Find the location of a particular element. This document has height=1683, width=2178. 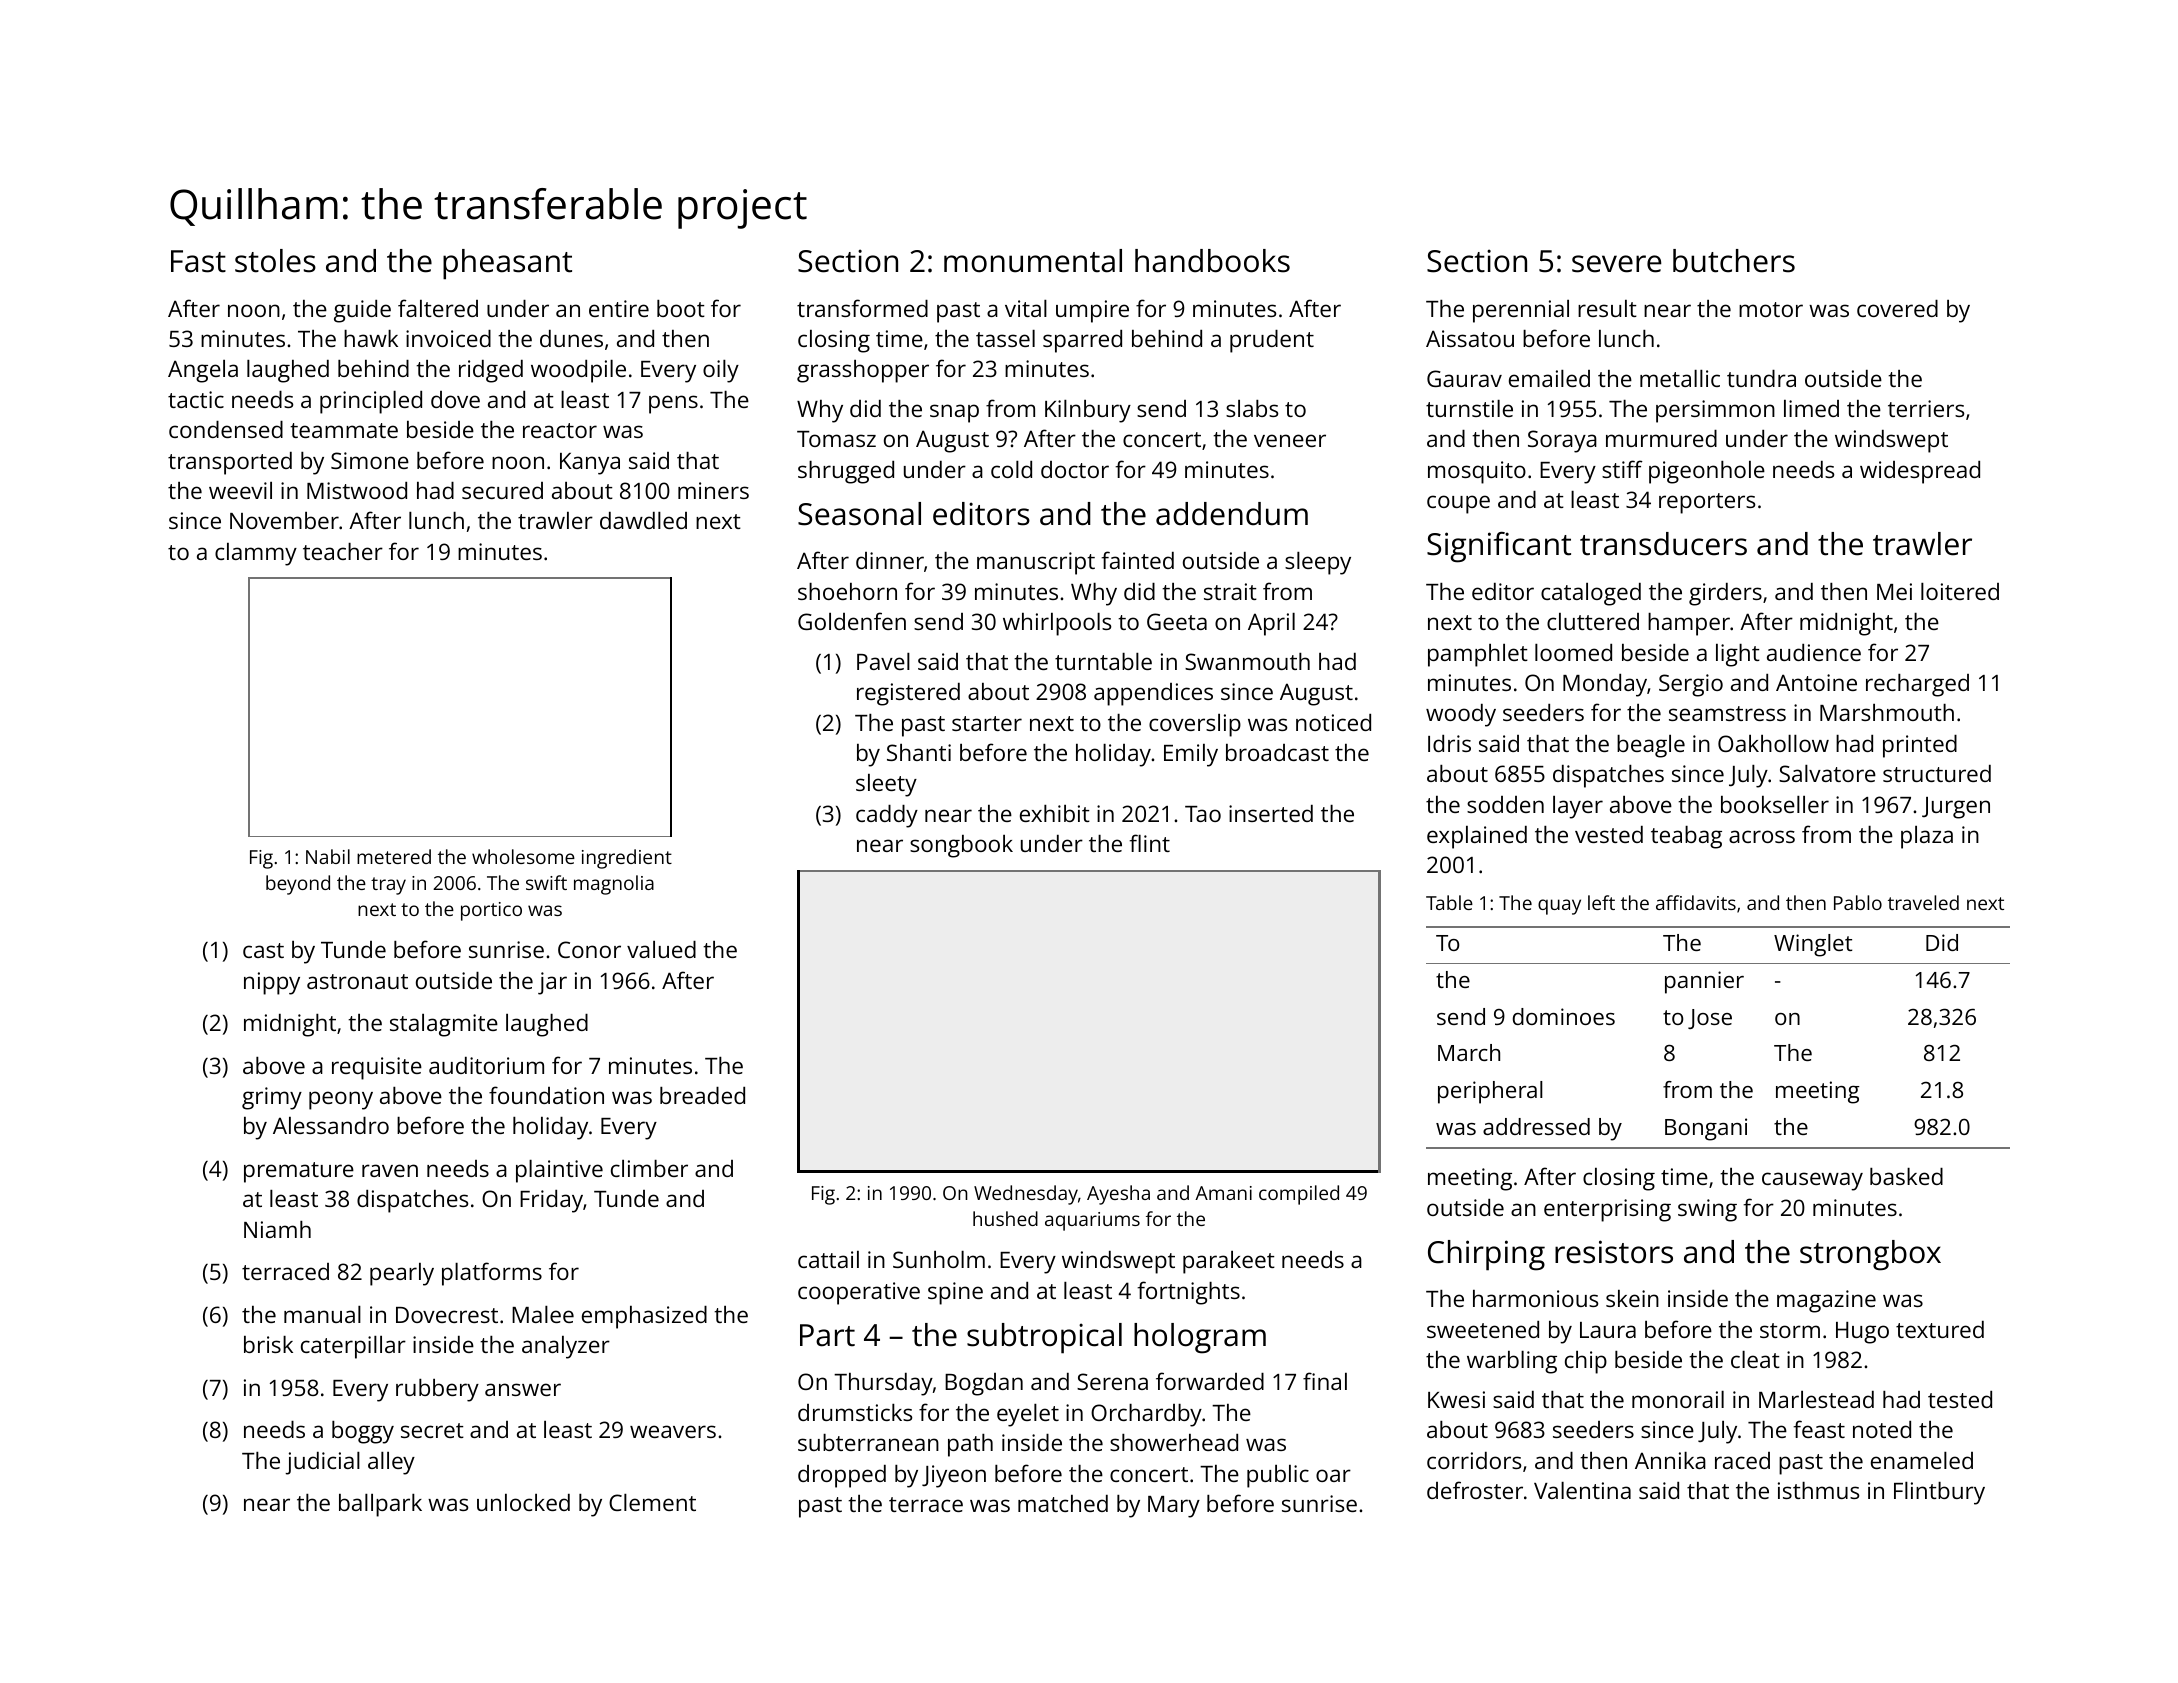

March is located at coordinates (1469, 1052).
